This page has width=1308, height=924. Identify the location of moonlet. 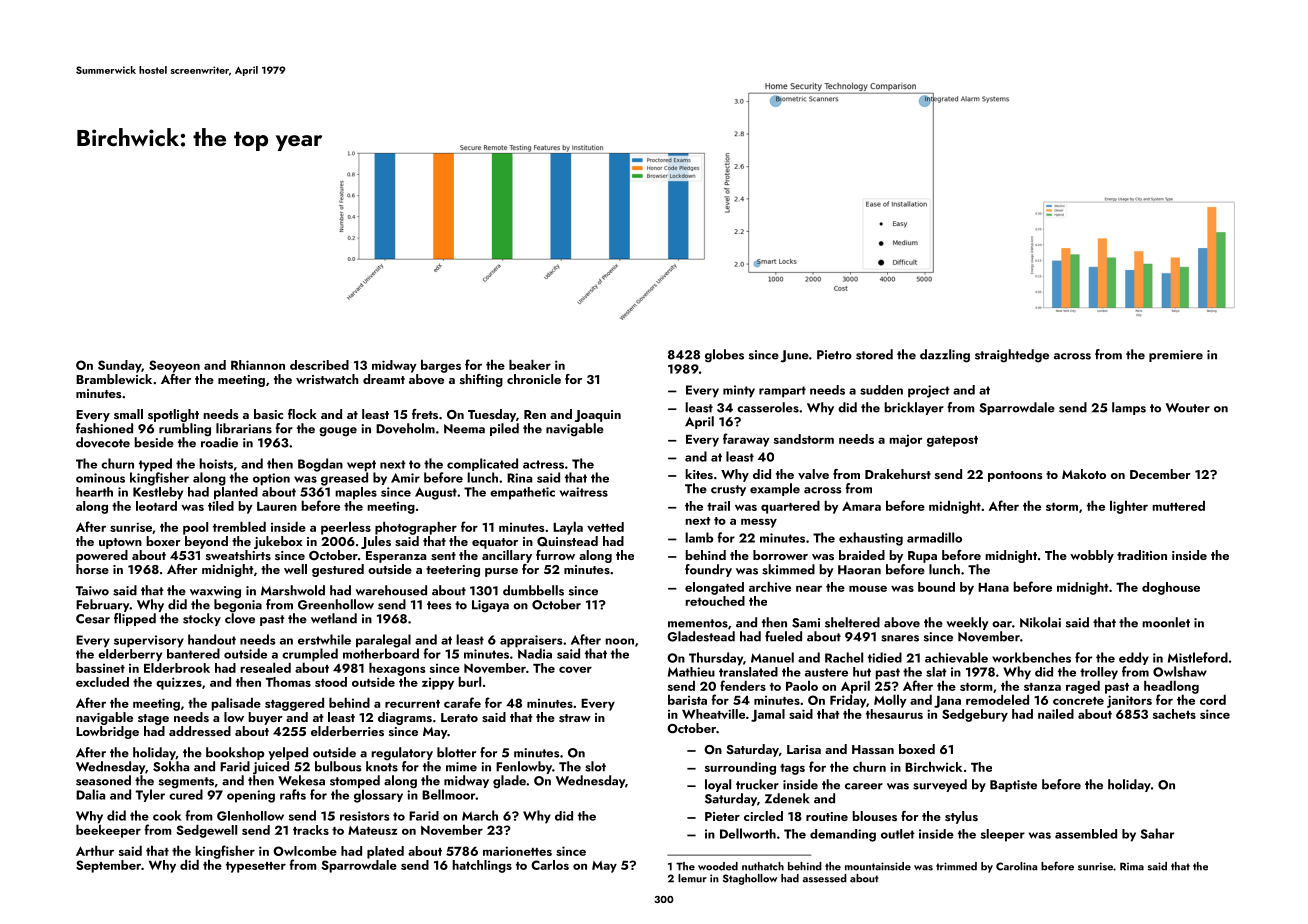
(1166, 622).
